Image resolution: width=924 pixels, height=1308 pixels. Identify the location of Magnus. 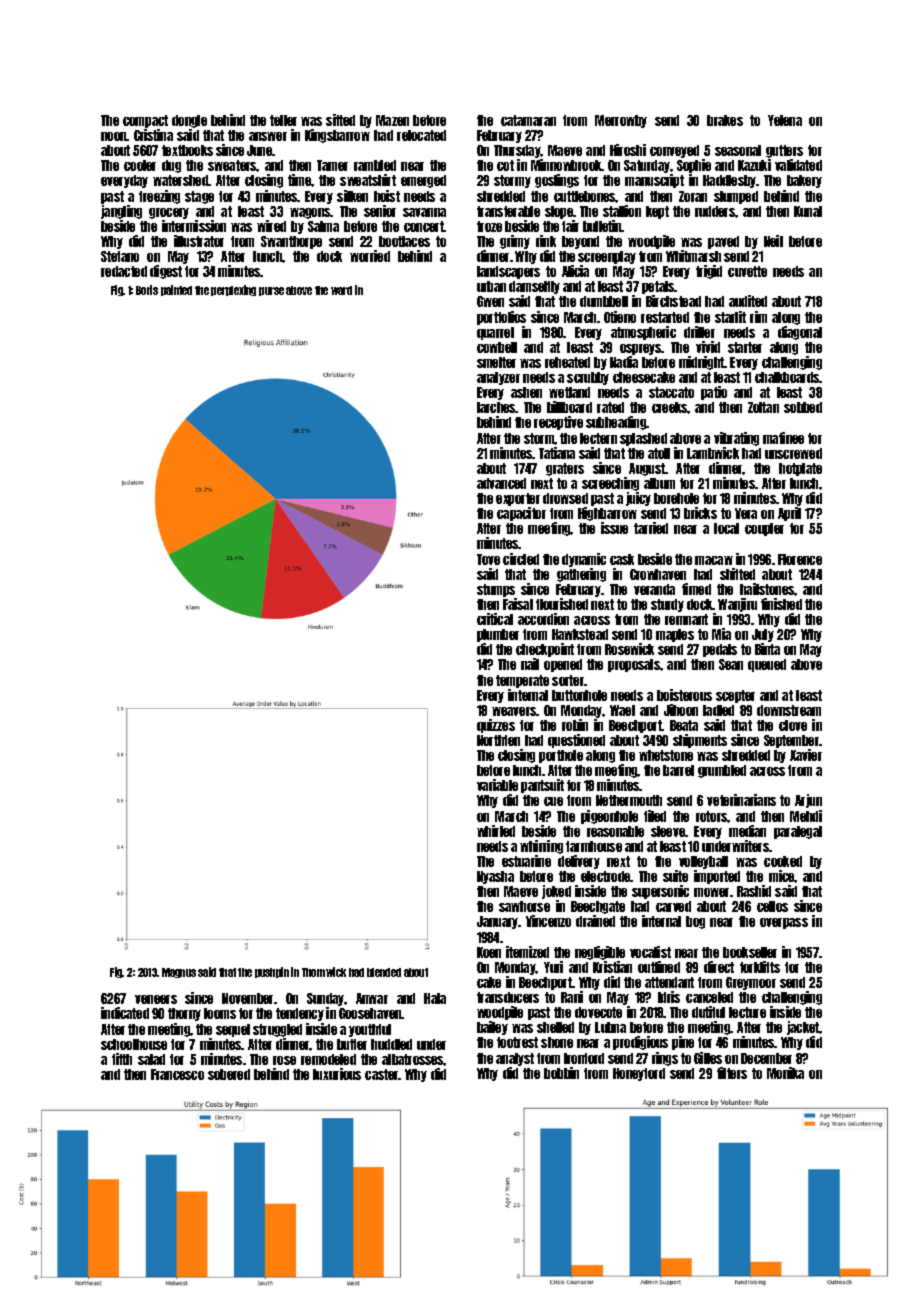
(179, 973).
